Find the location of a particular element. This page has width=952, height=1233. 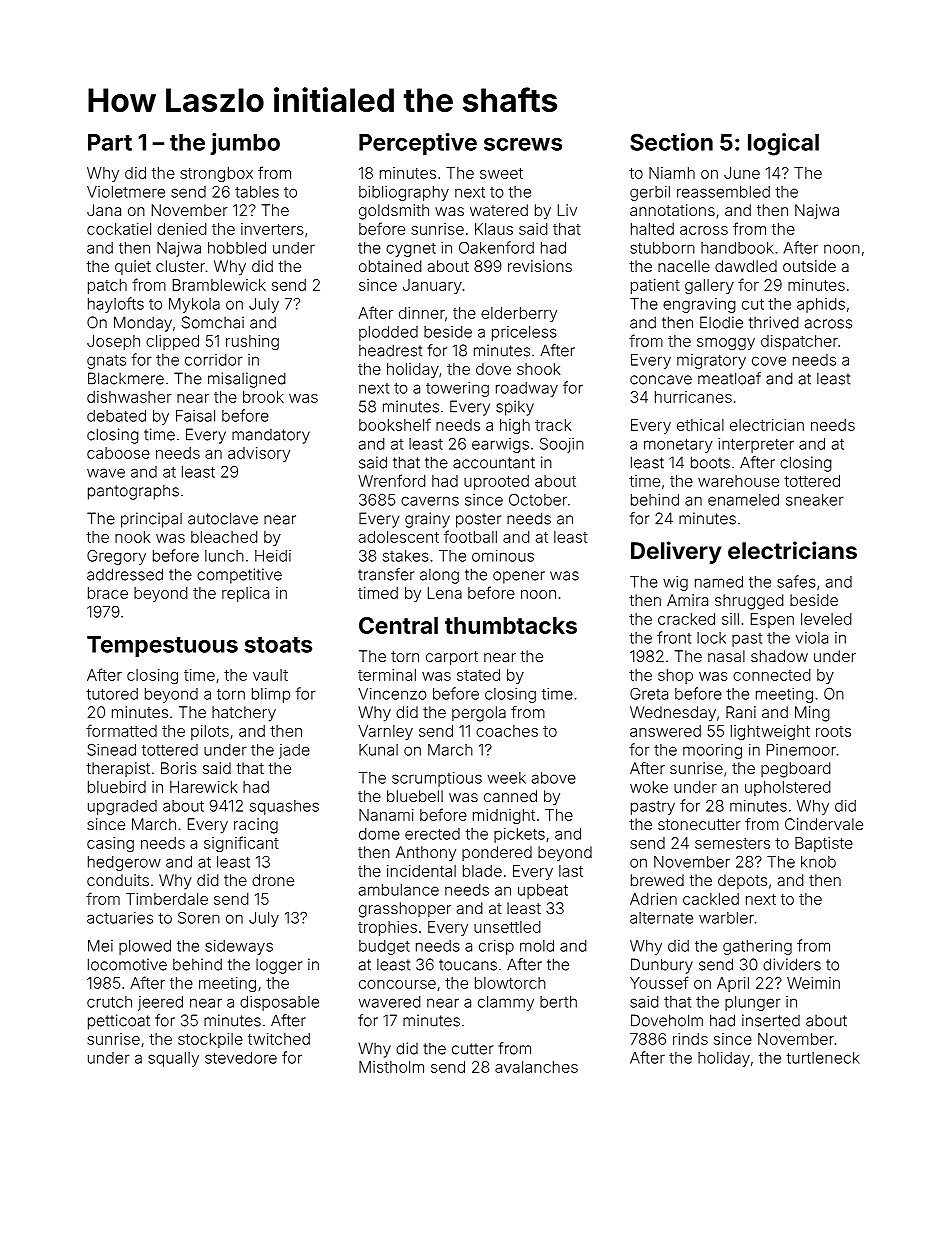

stoats is located at coordinates (278, 645).
